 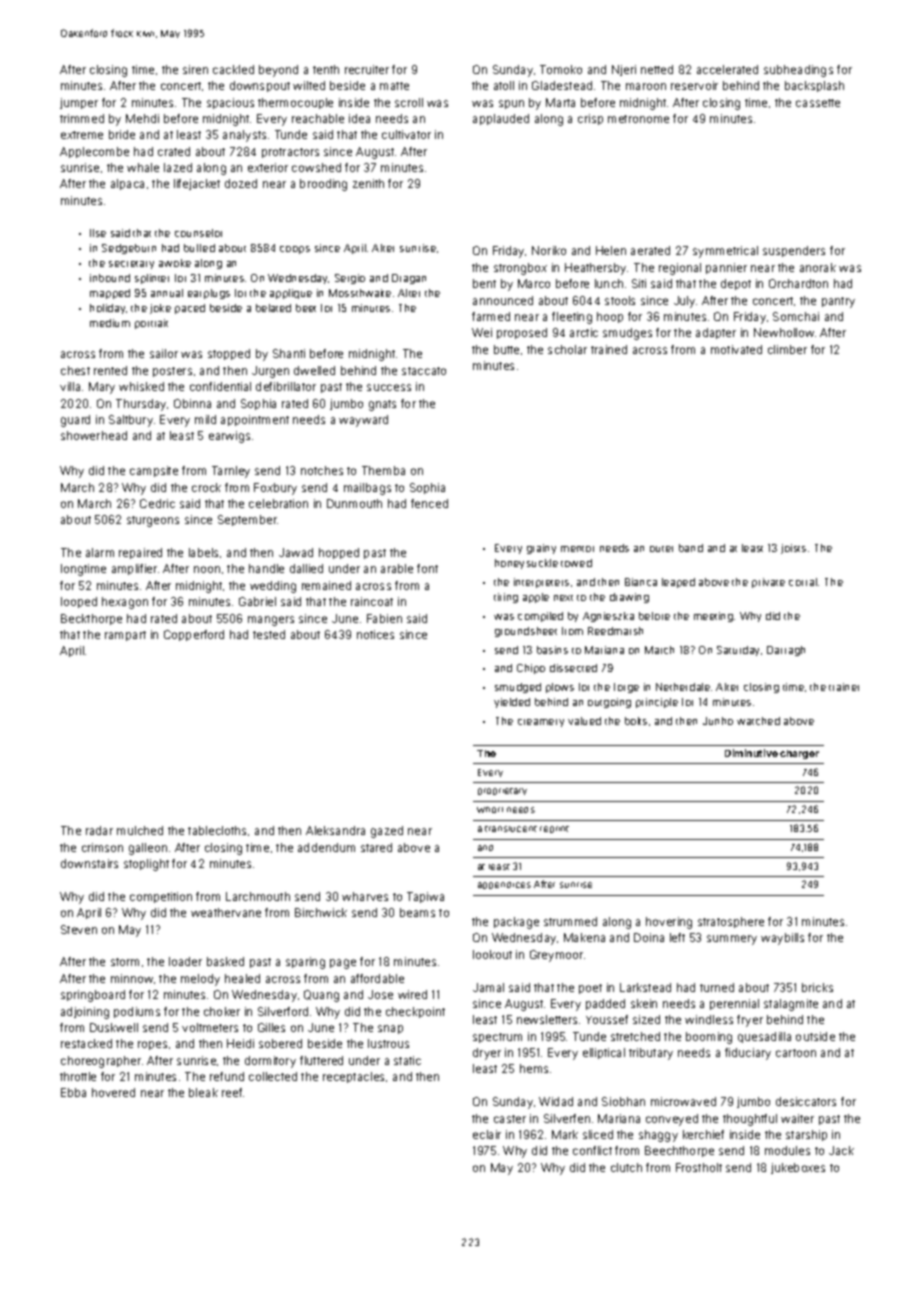 I want to click on towed, so click(x=576, y=563).
